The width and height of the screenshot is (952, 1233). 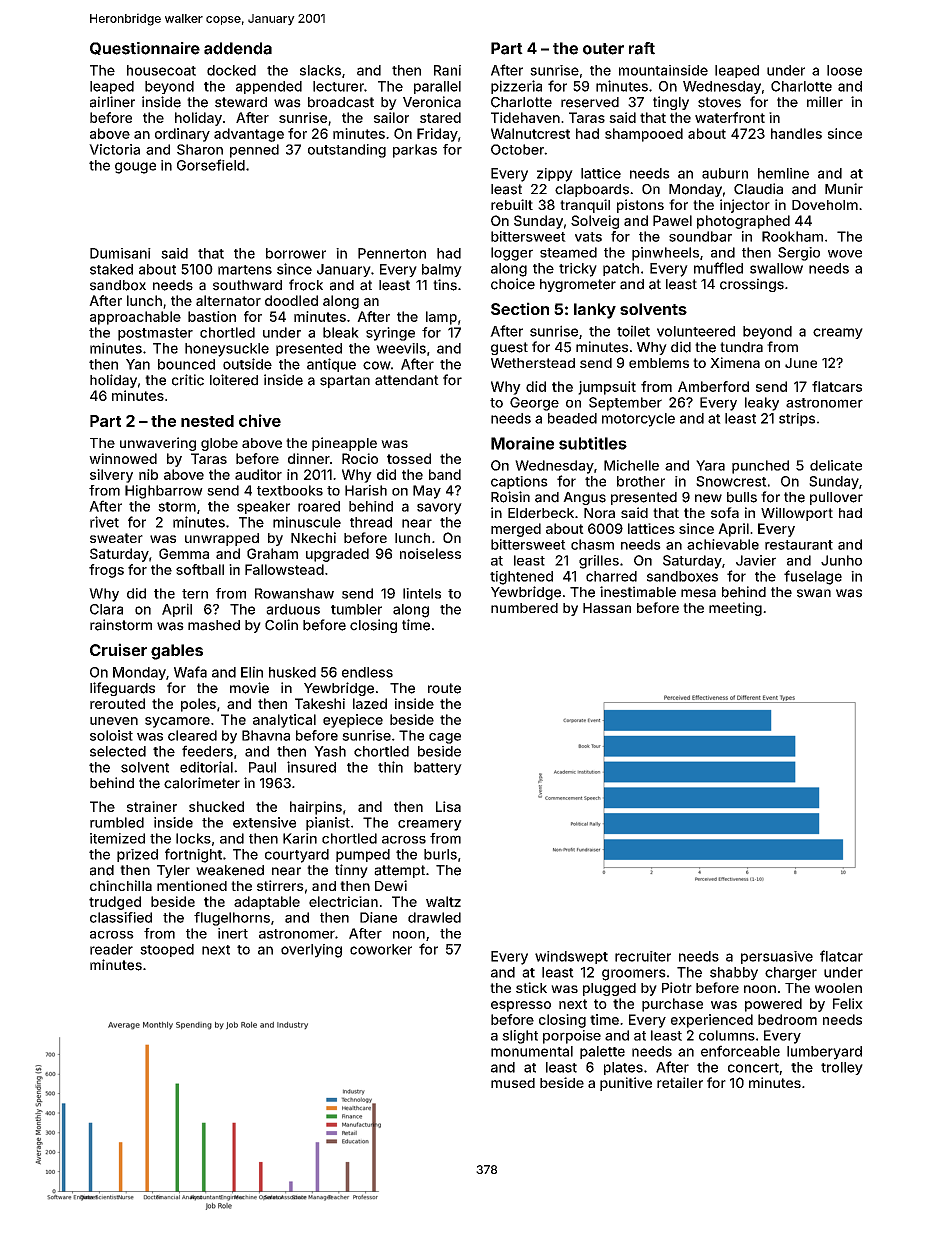 What do you see at coordinates (633, 331) in the screenshot?
I see `toilet` at bounding box center [633, 331].
